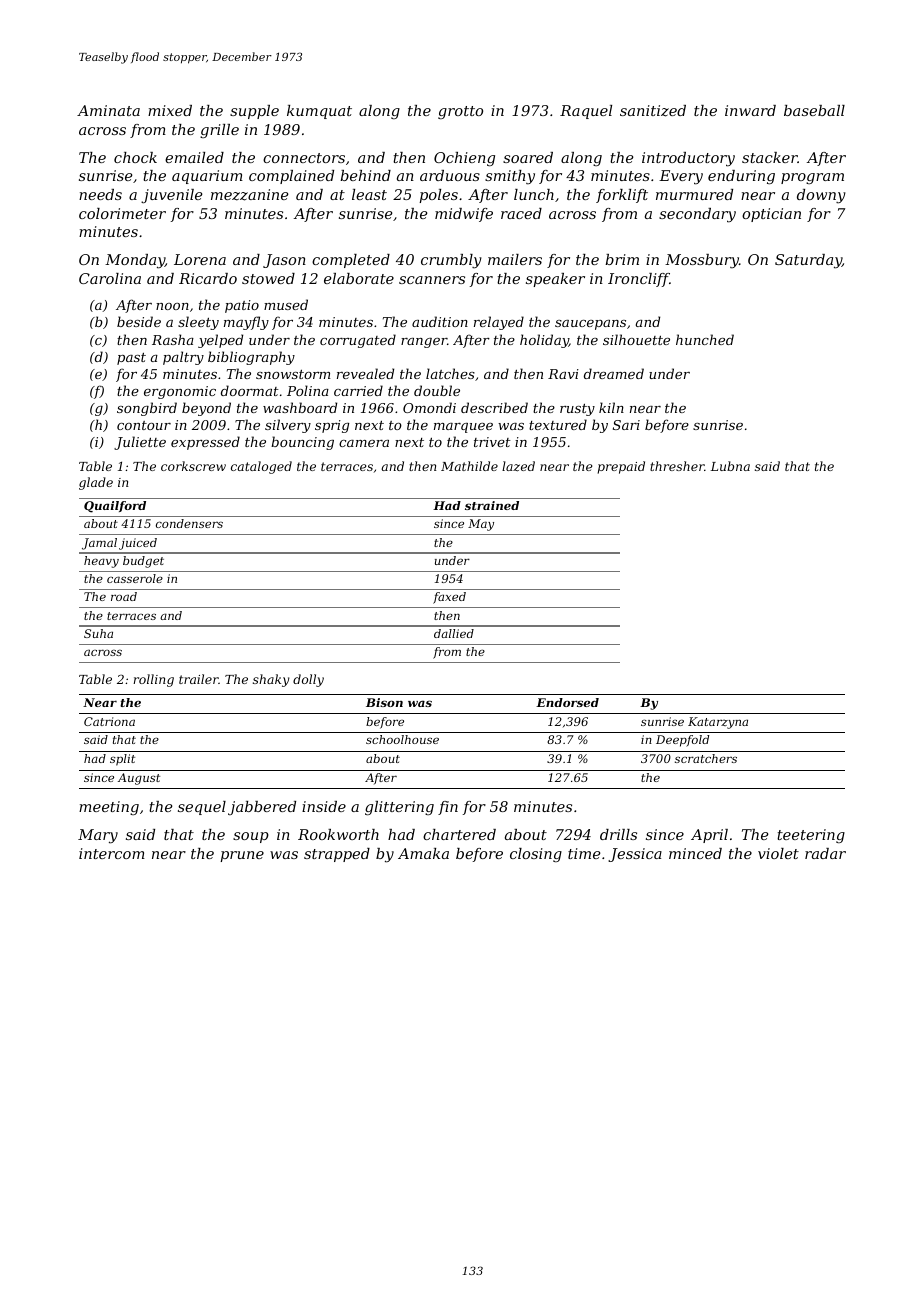 This screenshot has width=924, height=1308. Describe the element at coordinates (423, 853) in the screenshot. I see `Amaka` at that location.
